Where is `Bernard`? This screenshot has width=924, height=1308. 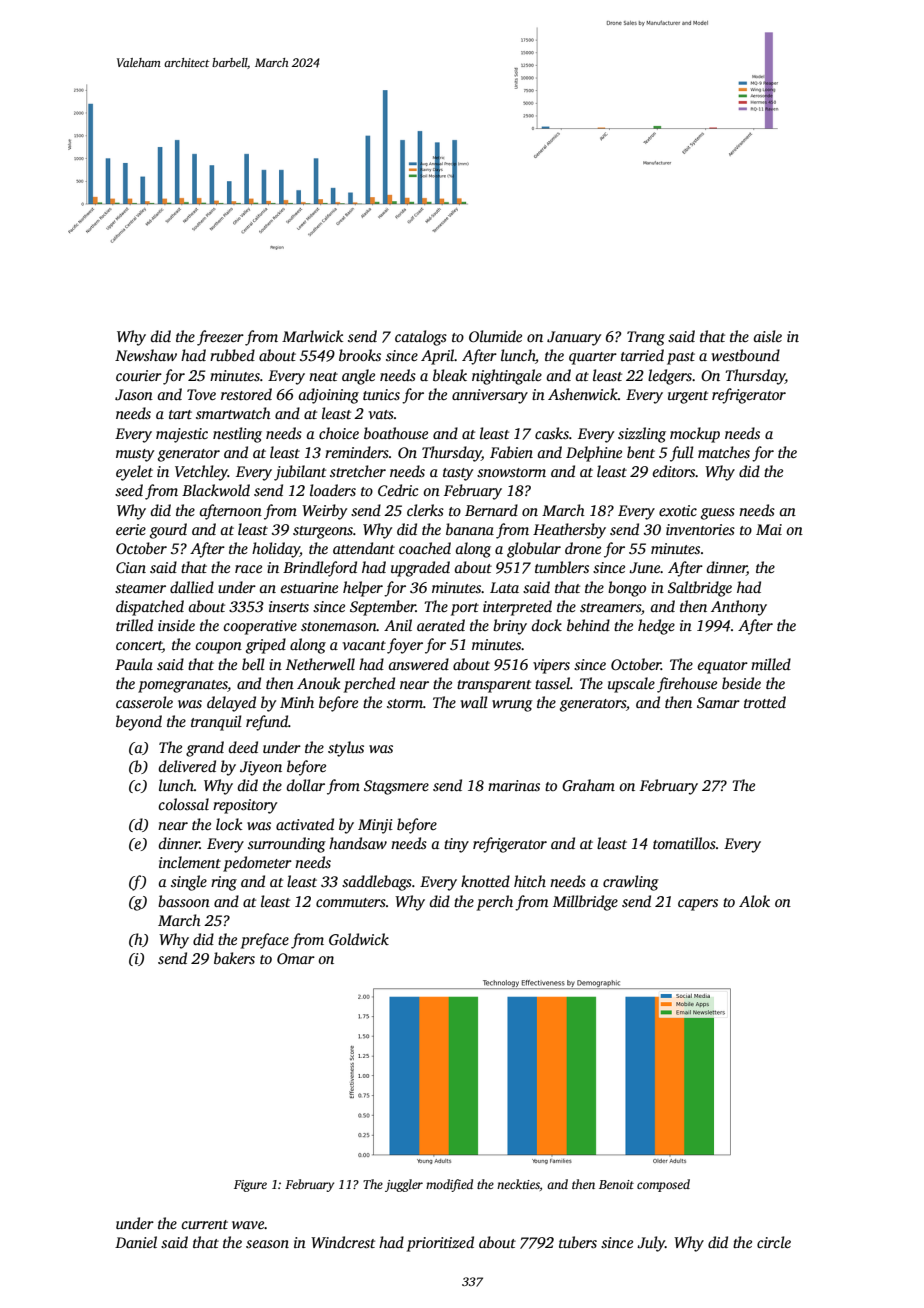
Bernard is located at coordinates (491, 510).
